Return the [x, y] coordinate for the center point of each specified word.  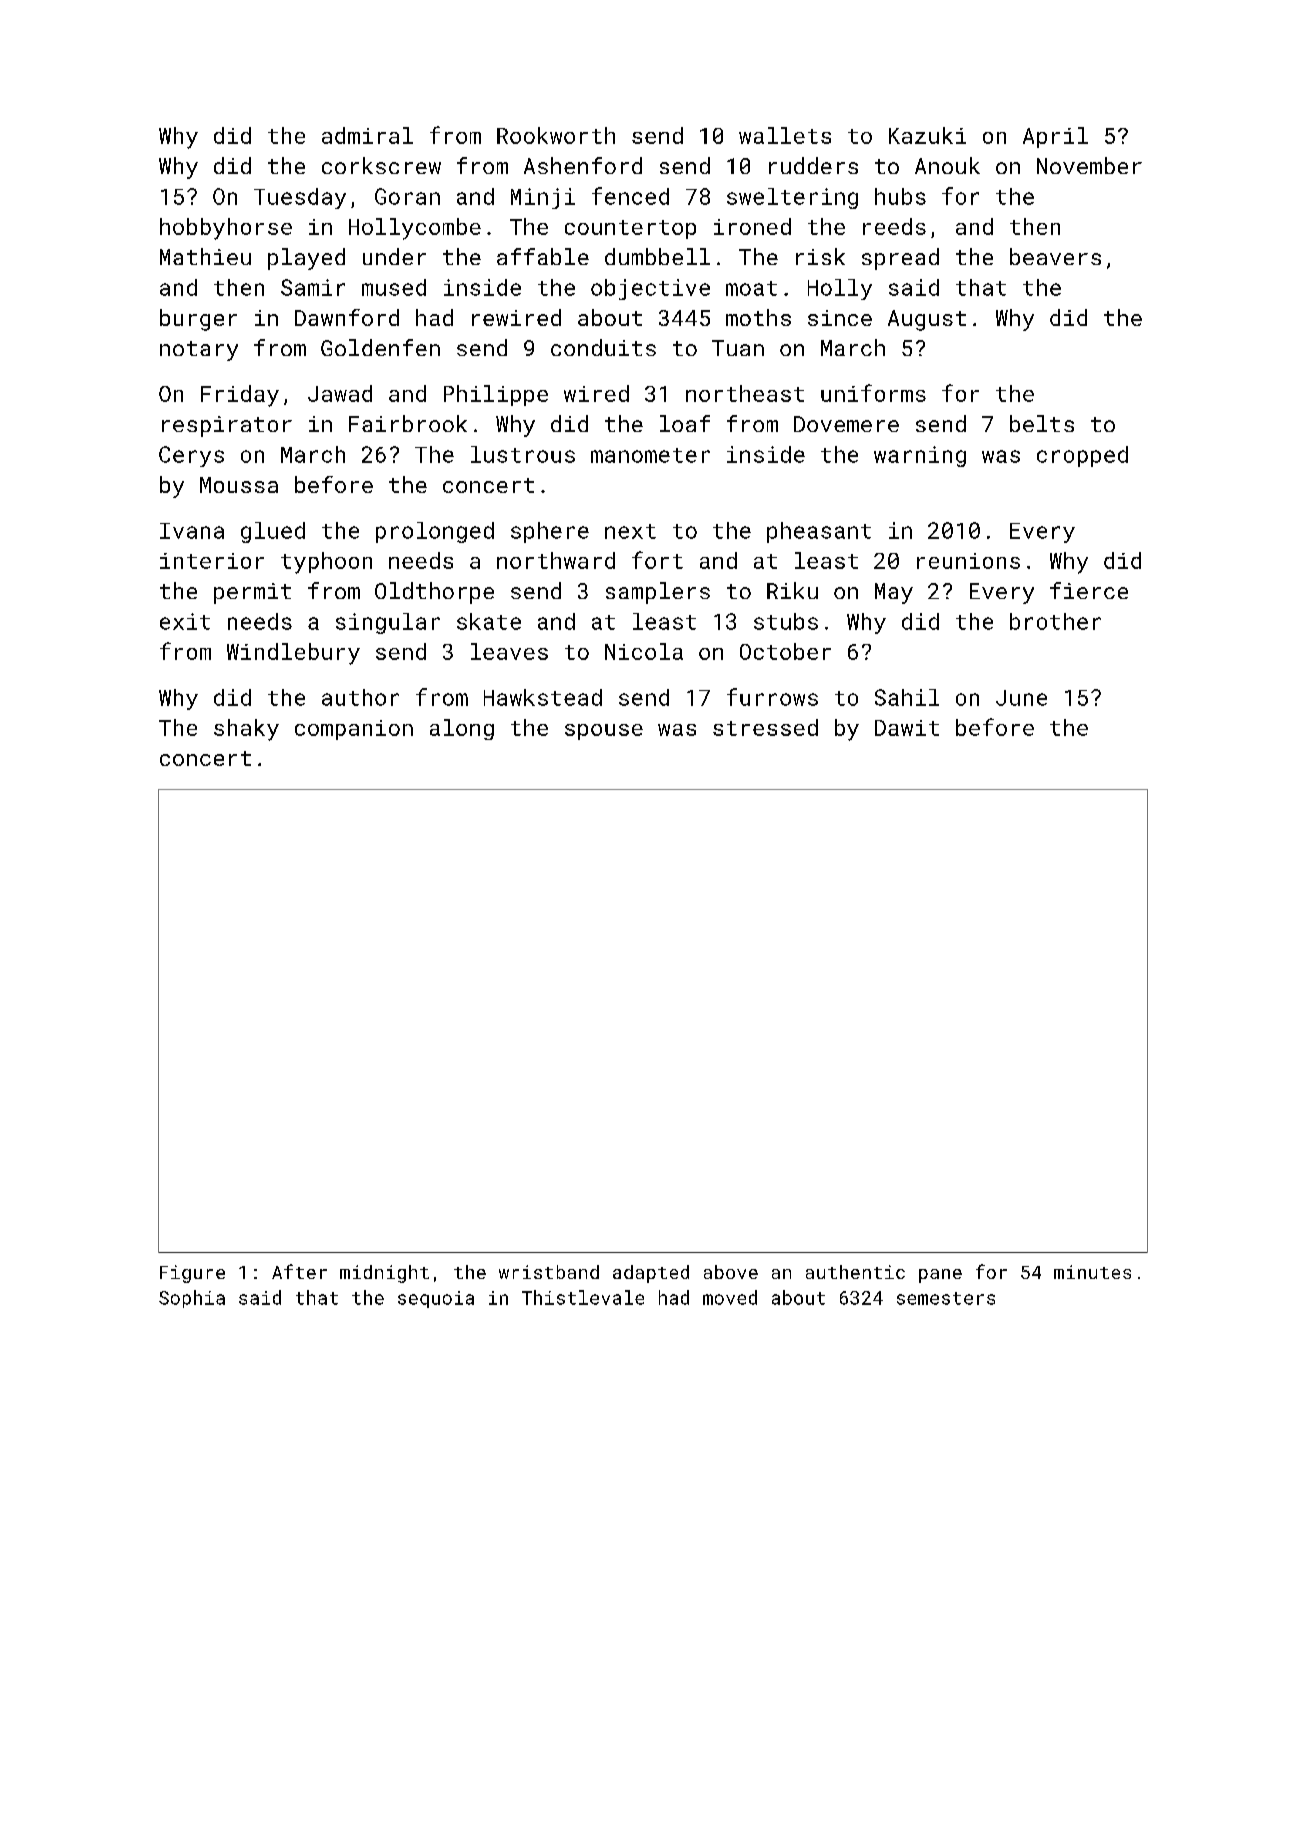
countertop [630, 229]
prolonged [435, 532]
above [731, 1272]
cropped [1082, 456]
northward [556, 560]
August [927, 320]
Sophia [192, 1299]
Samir [313, 287]
